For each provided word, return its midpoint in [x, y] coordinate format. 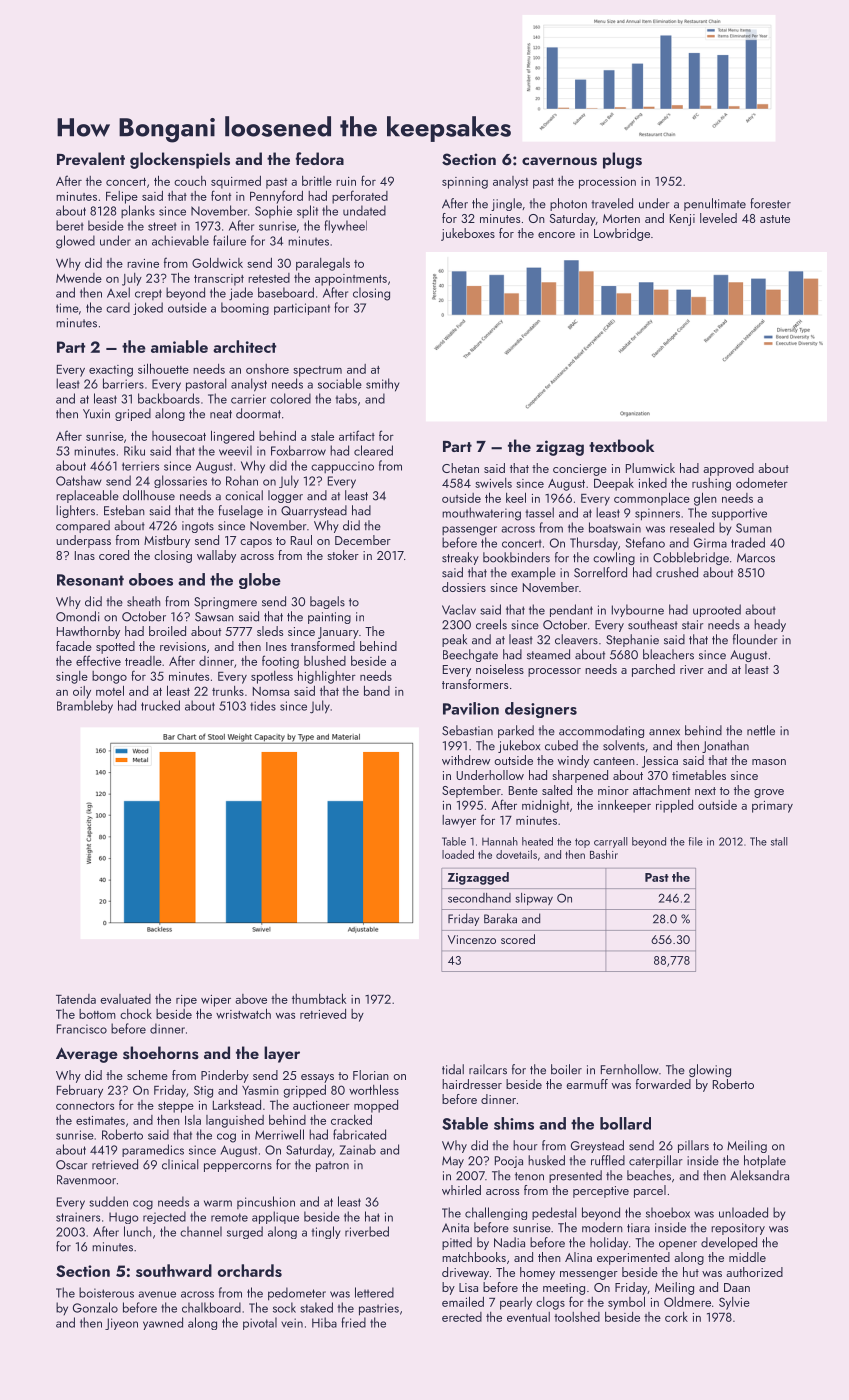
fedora [320, 158]
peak [454, 640]
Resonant [90, 580]
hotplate [765, 1161]
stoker [343, 555]
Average [87, 1055]
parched [653, 670]
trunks [228, 691]
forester [770, 203]
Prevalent [91, 159]
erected [462, 1317]
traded [748, 542]
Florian [371, 1075]
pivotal [260, 1323]
